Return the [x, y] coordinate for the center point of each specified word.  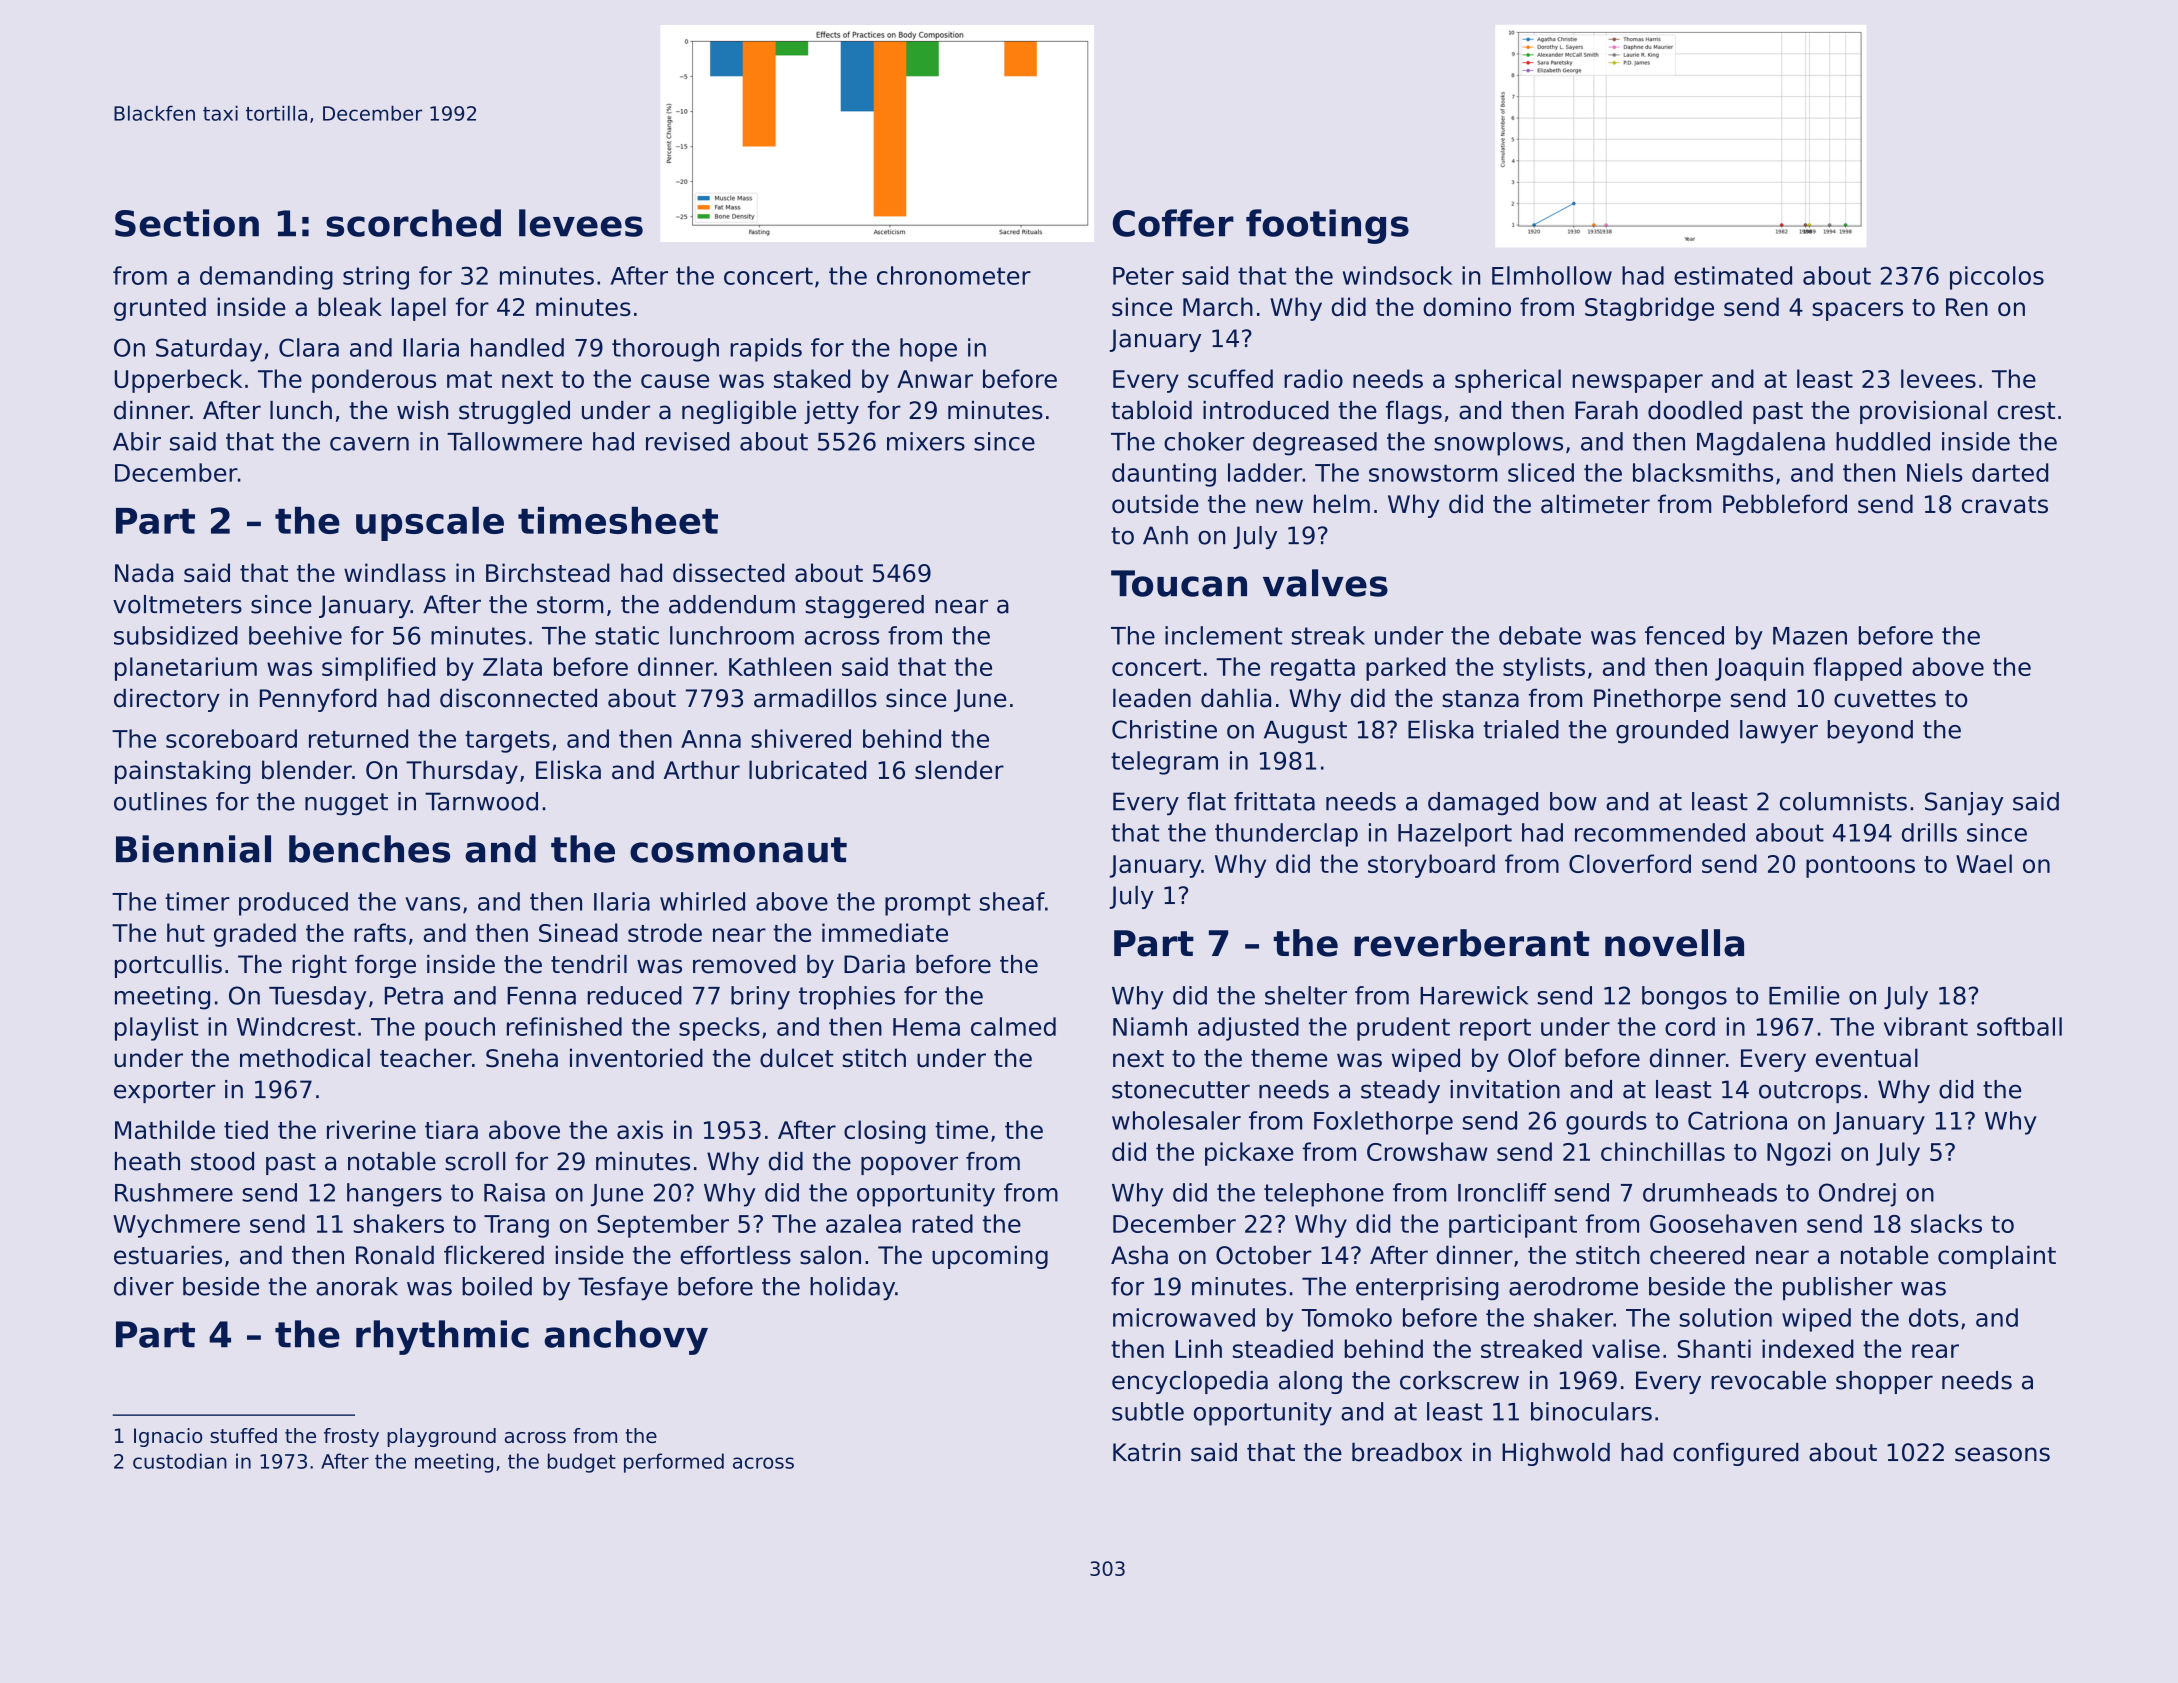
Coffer [1173, 223]
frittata [1274, 801]
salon [830, 1255]
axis [640, 1129]
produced [293, 904]
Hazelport [1455, 835]
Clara [309, 347]
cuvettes [1885, 699]
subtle [1148, 1411]
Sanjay [1964, 804]
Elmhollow [1552, 275]
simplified [378, 669]
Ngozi [1798, 1154]
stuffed [243, 1435]
